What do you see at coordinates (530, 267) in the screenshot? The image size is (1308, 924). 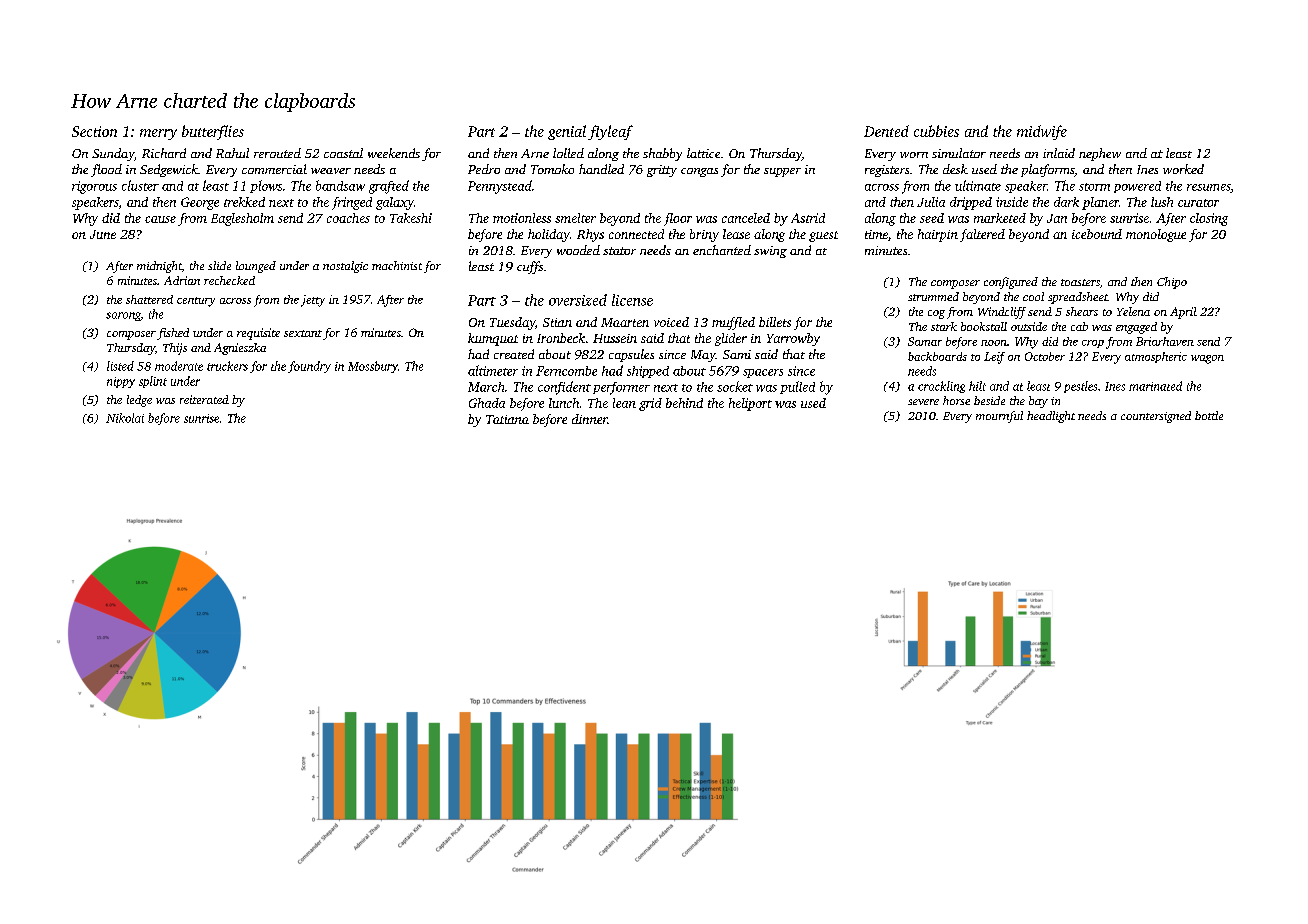 I see `cuffs` at bounding box center [530, 267].
